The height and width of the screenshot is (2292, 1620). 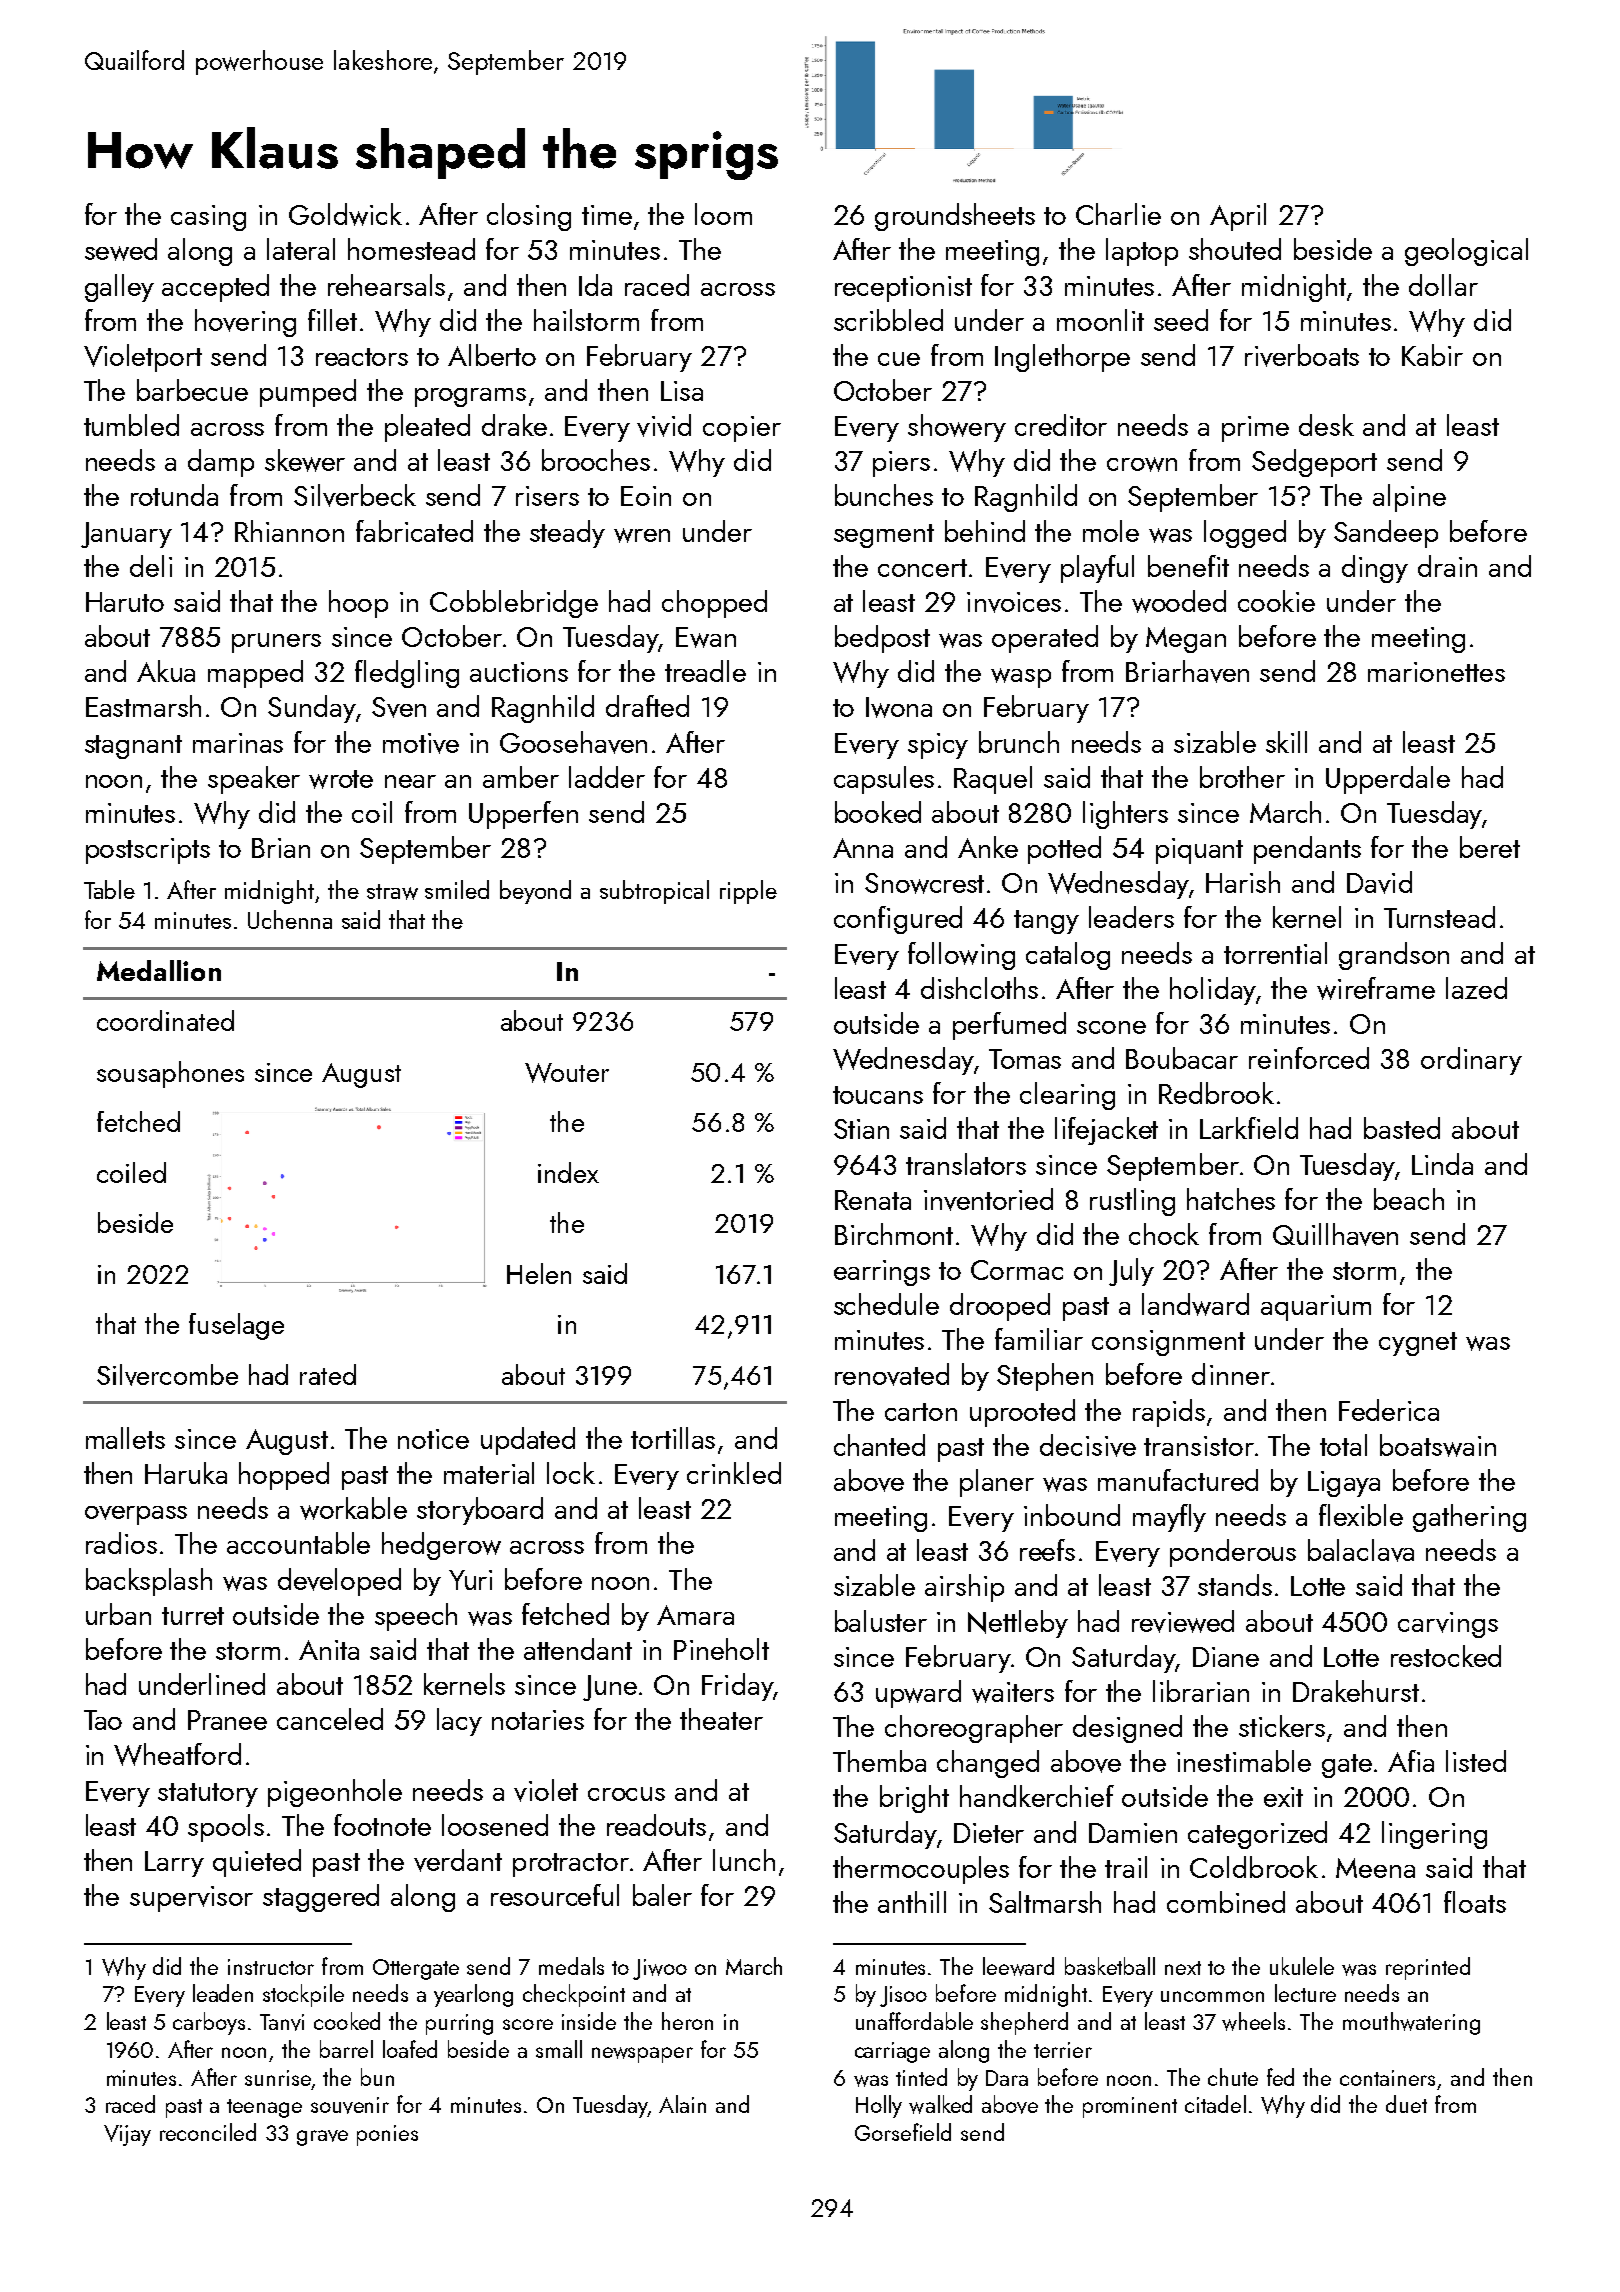 I want to click on schedule, so click(x=886, y=1304).
